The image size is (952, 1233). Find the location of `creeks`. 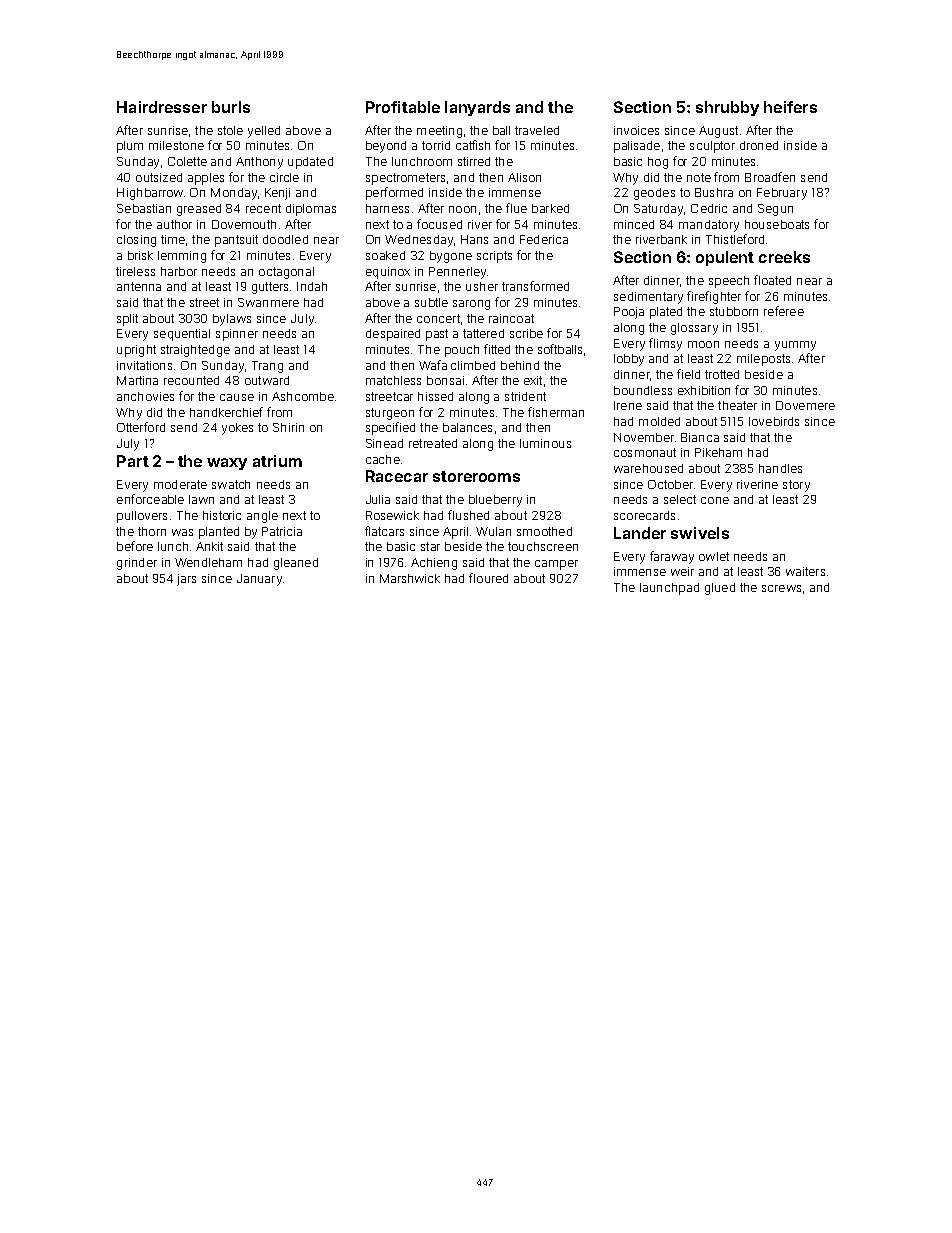

creeks is located at coordinates (784, 257).
